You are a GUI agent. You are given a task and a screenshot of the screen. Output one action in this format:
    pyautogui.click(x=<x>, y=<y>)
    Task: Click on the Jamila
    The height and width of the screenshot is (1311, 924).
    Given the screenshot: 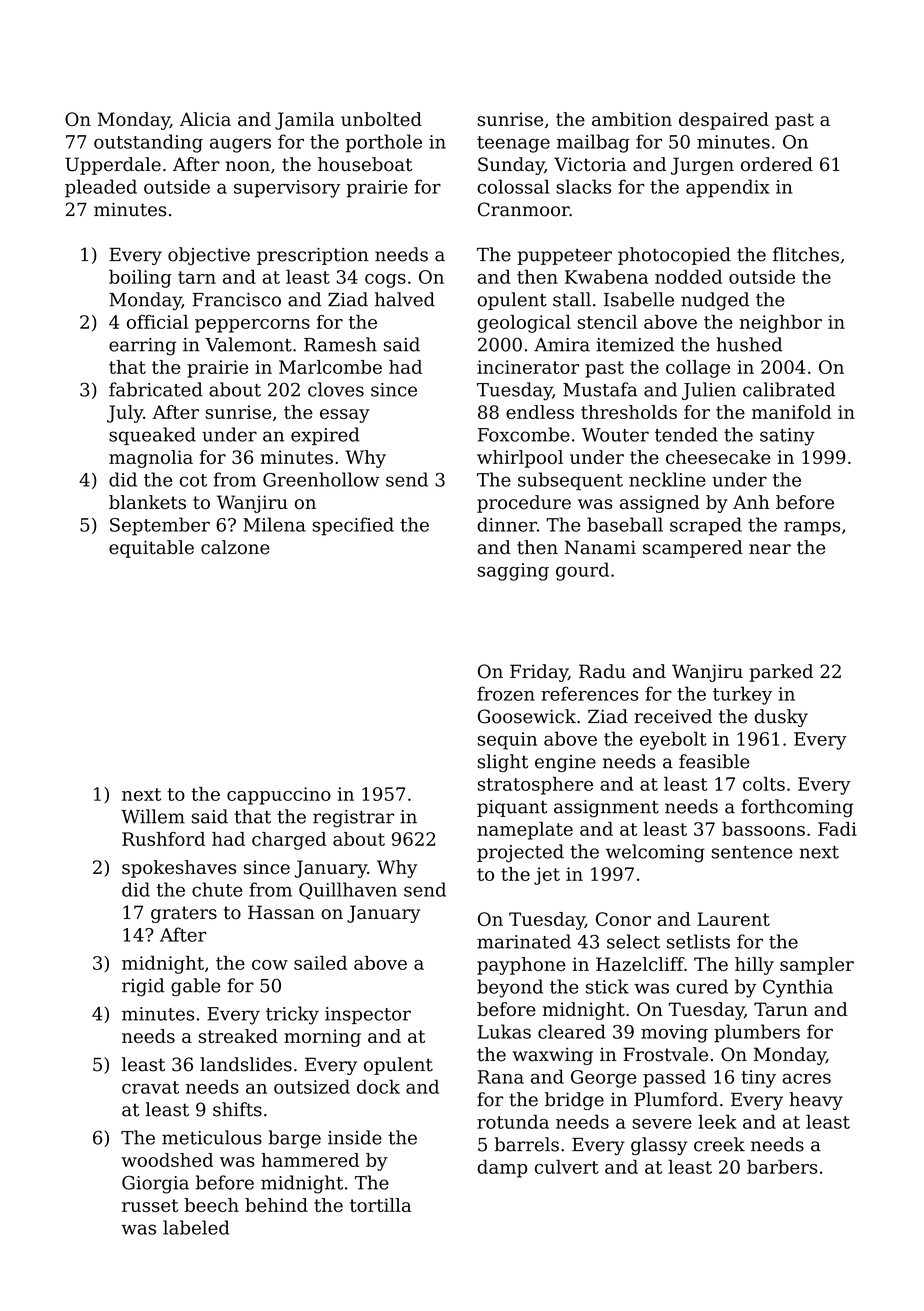 What is the action you would take?
    pyautogui.click(x=305, y=121)
